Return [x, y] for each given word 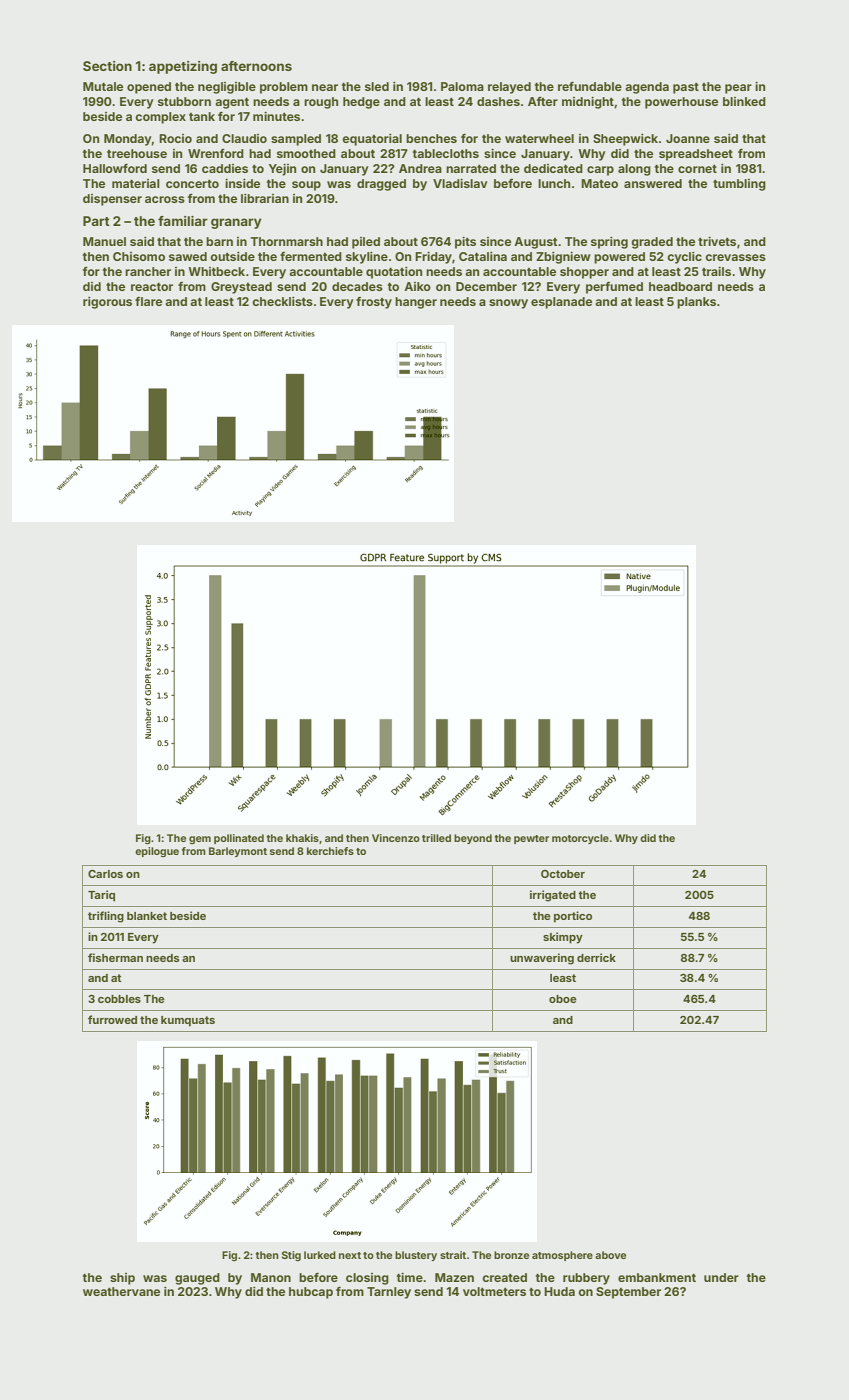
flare [148, 301]
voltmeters [494, 1291]
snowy [508, 304]
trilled [436, 838]
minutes [276, 116]
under [721, 1277]
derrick [596, 957]
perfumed [614, 288]
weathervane [121, 1291]
